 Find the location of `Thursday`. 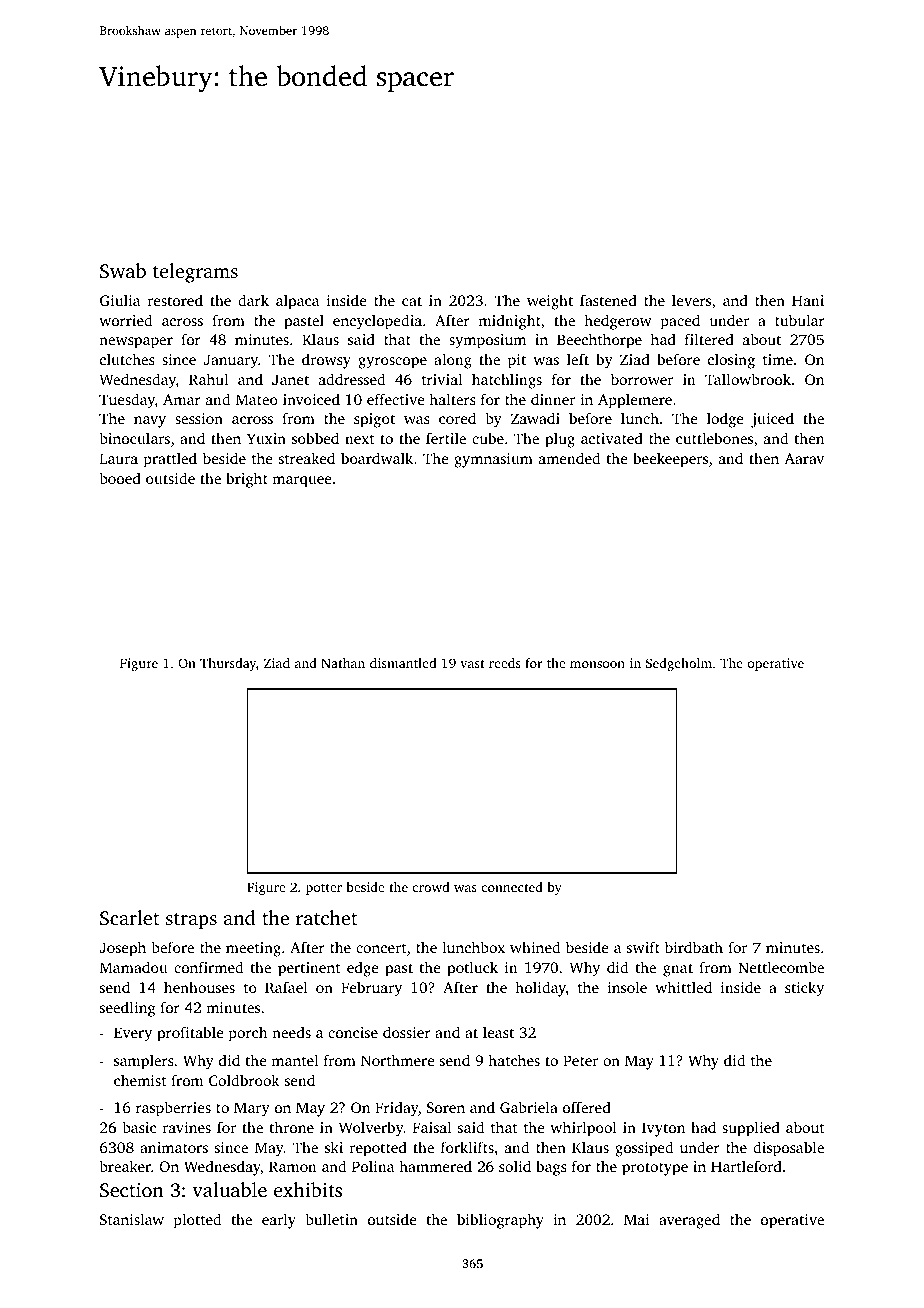

Thursday is located at coordinates (228, 664).
